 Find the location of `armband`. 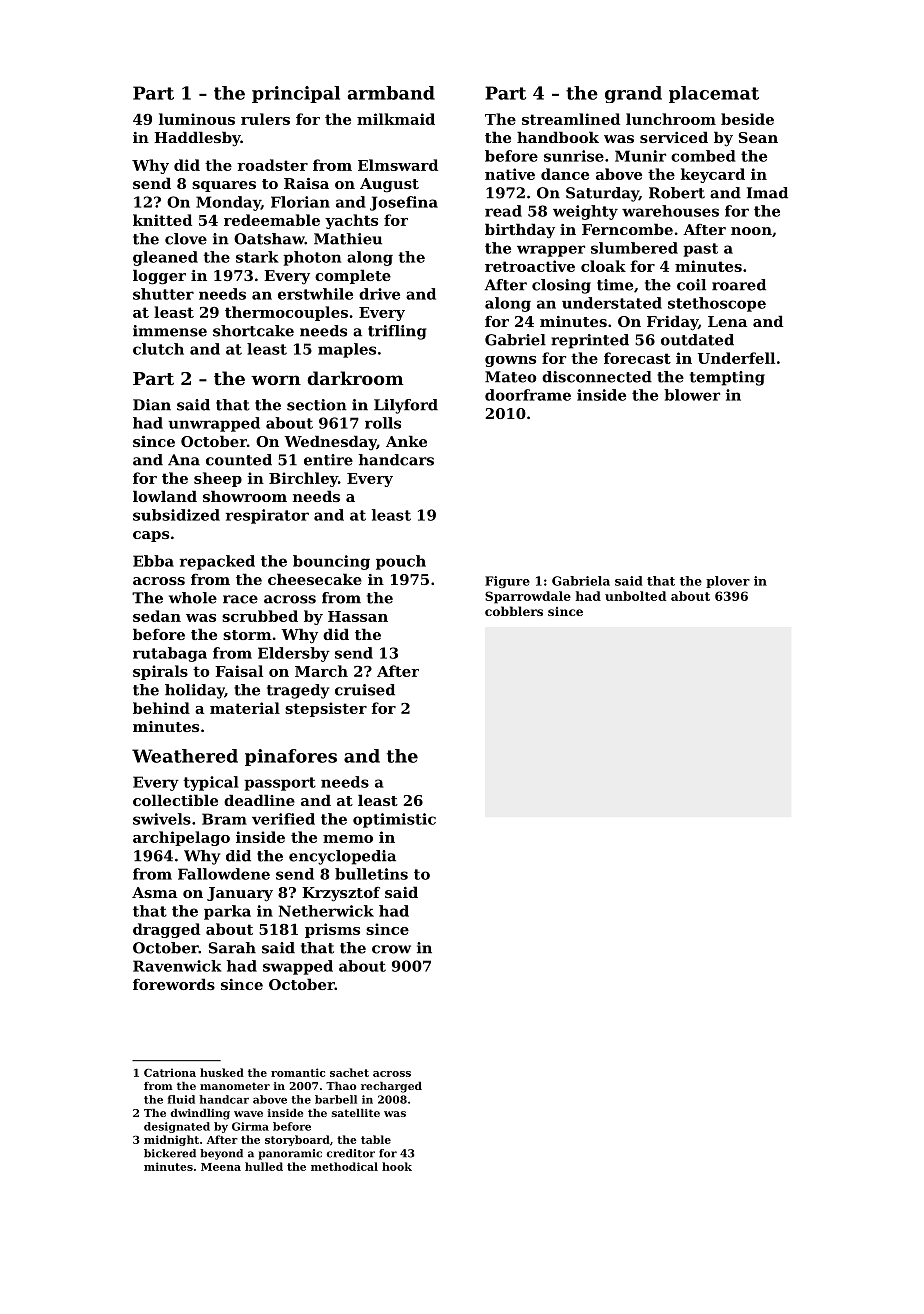

armband is located at coordinates (391, 93).
